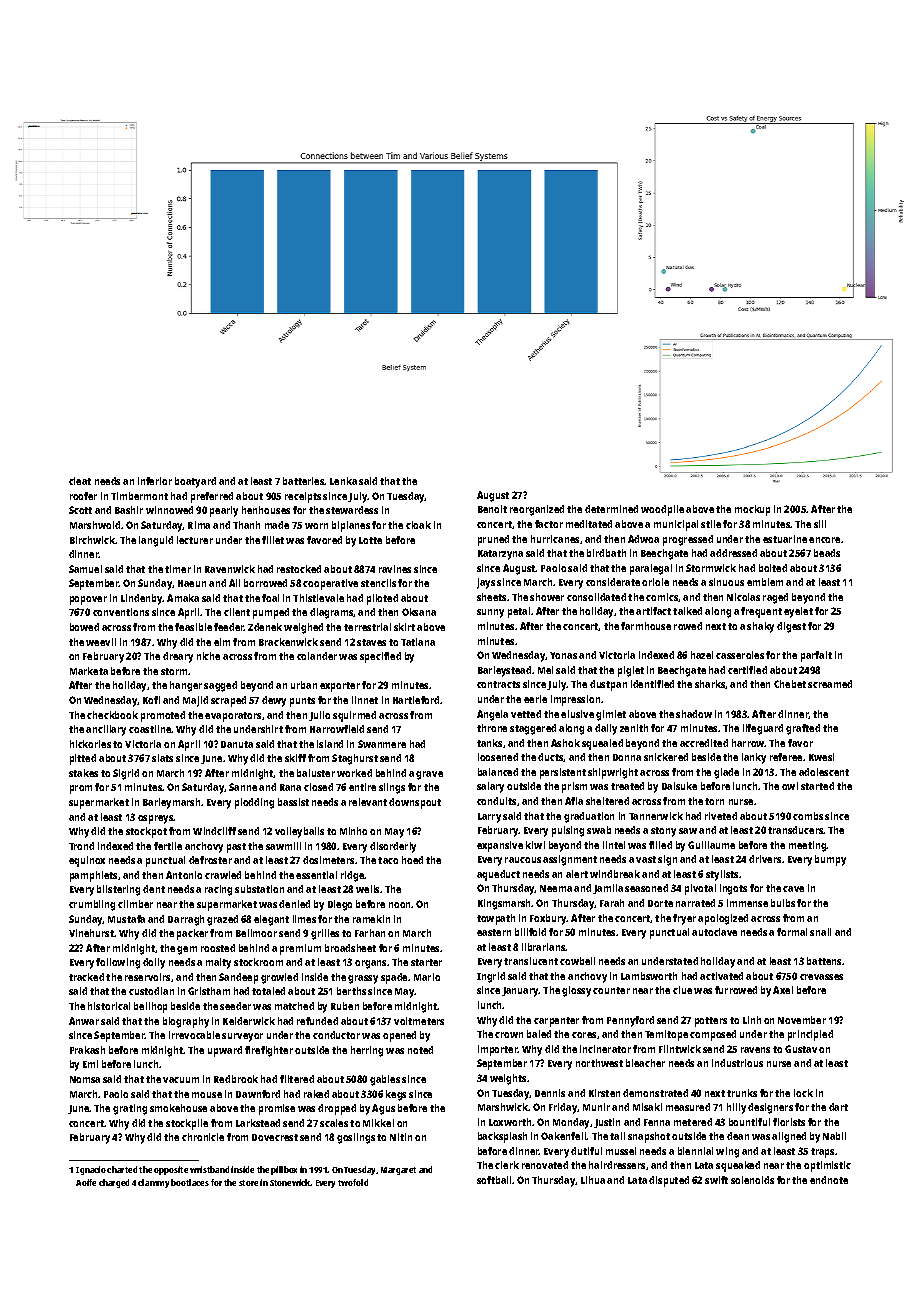 The image size is (924, 1308). I want to click on client, so click(237, 612).
